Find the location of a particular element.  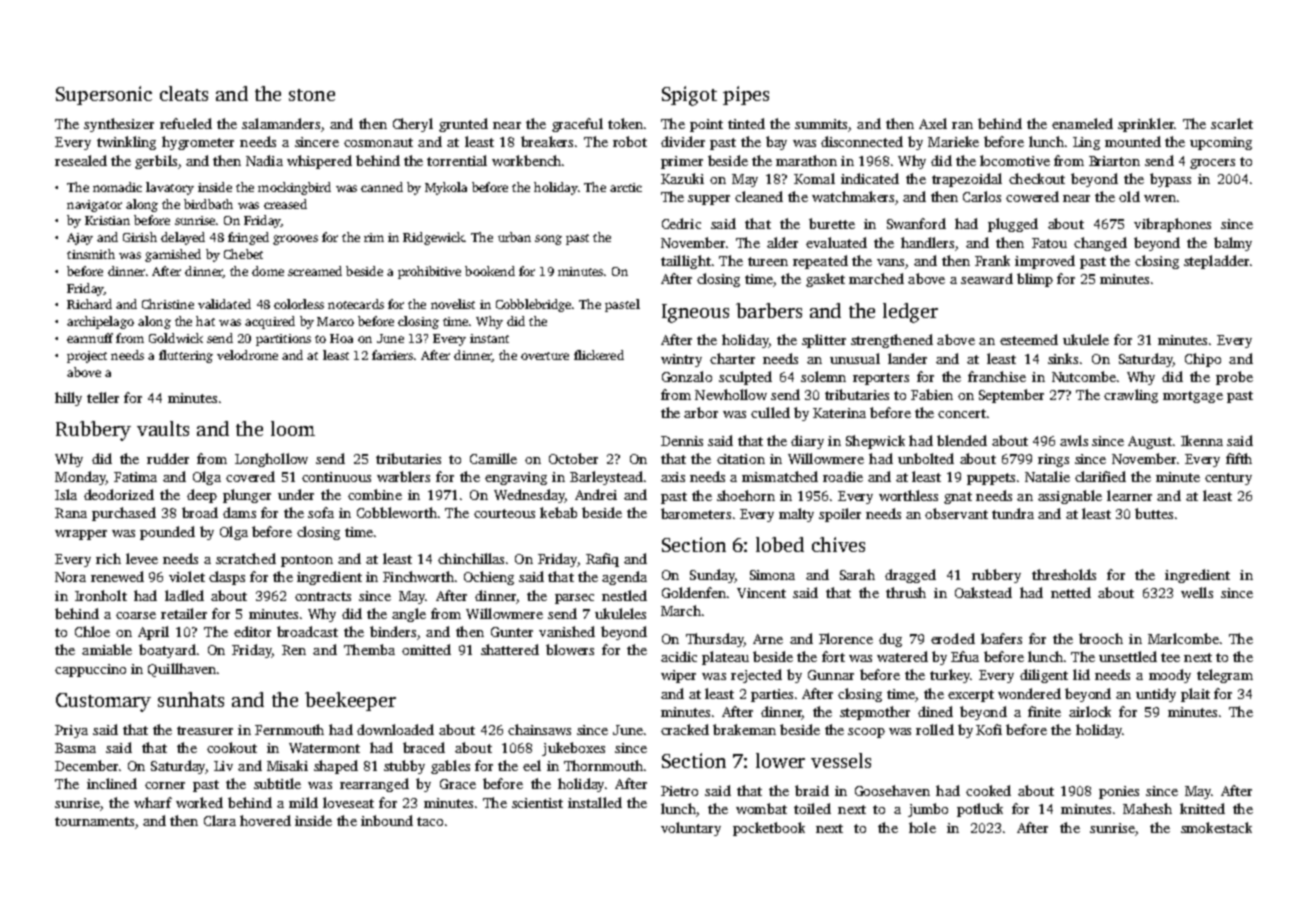

Basma is located at coordinates (75, 748).
